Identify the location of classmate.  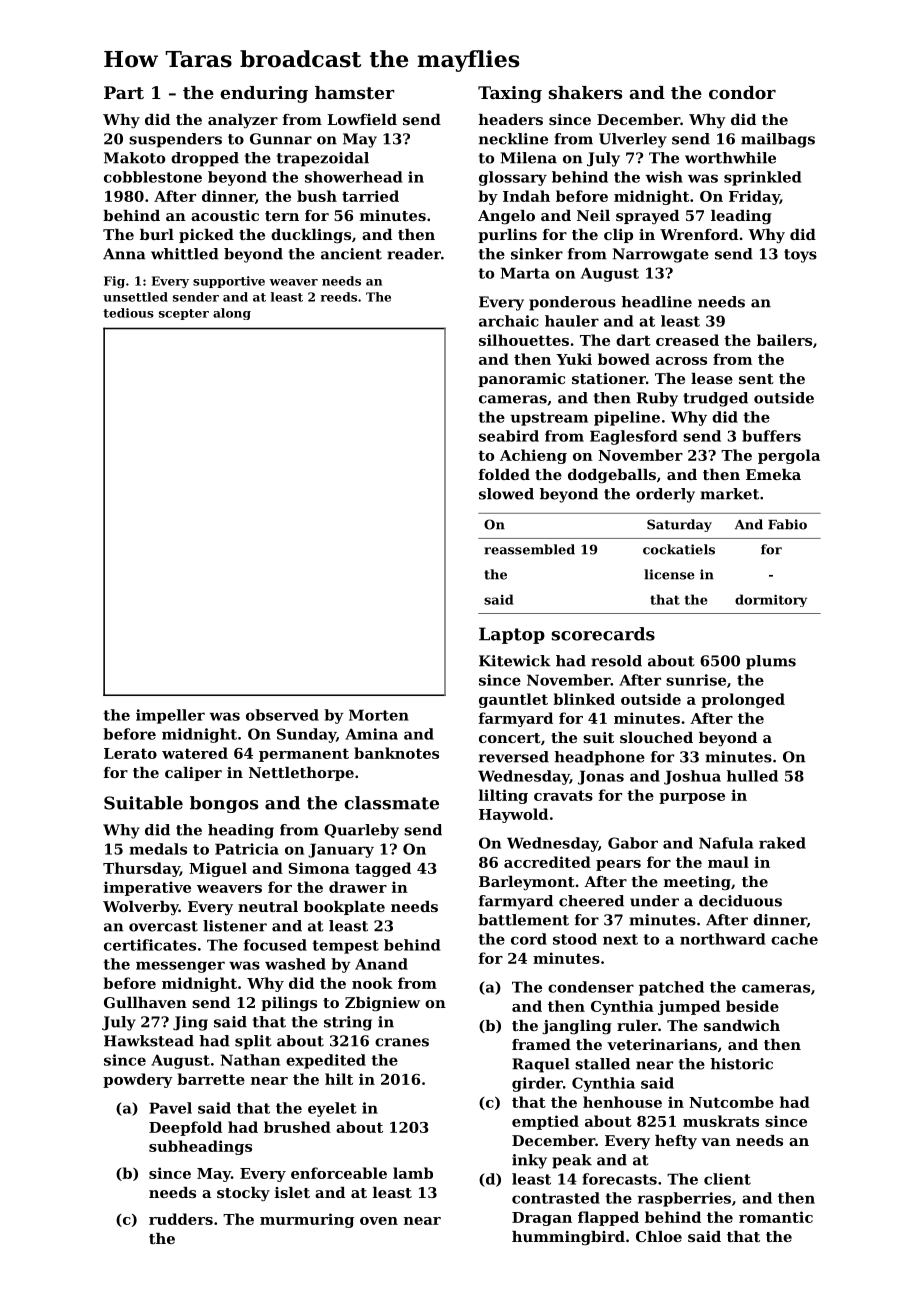
(391, 803).
